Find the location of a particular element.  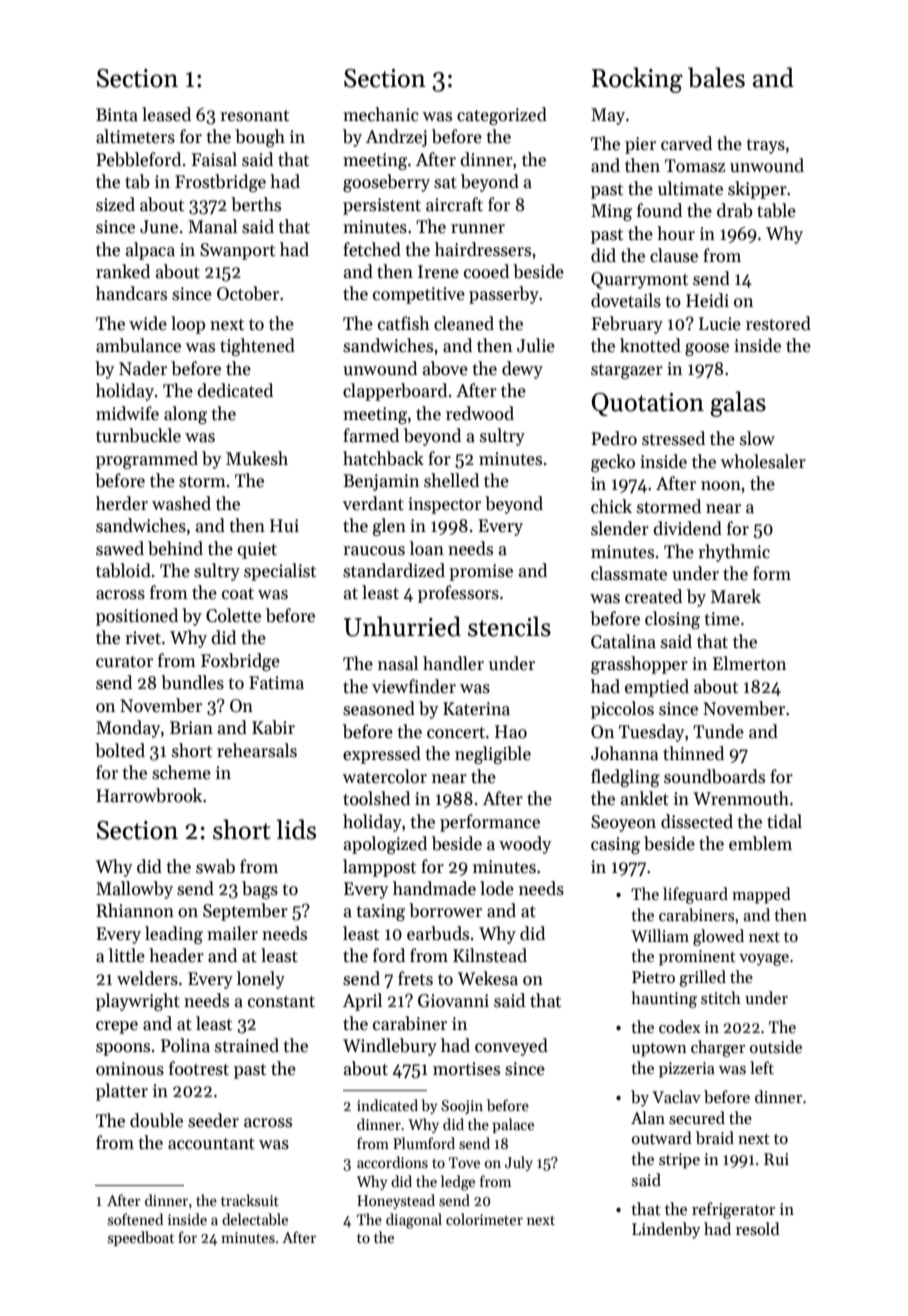

runner is located at coordinates (478, 229).
